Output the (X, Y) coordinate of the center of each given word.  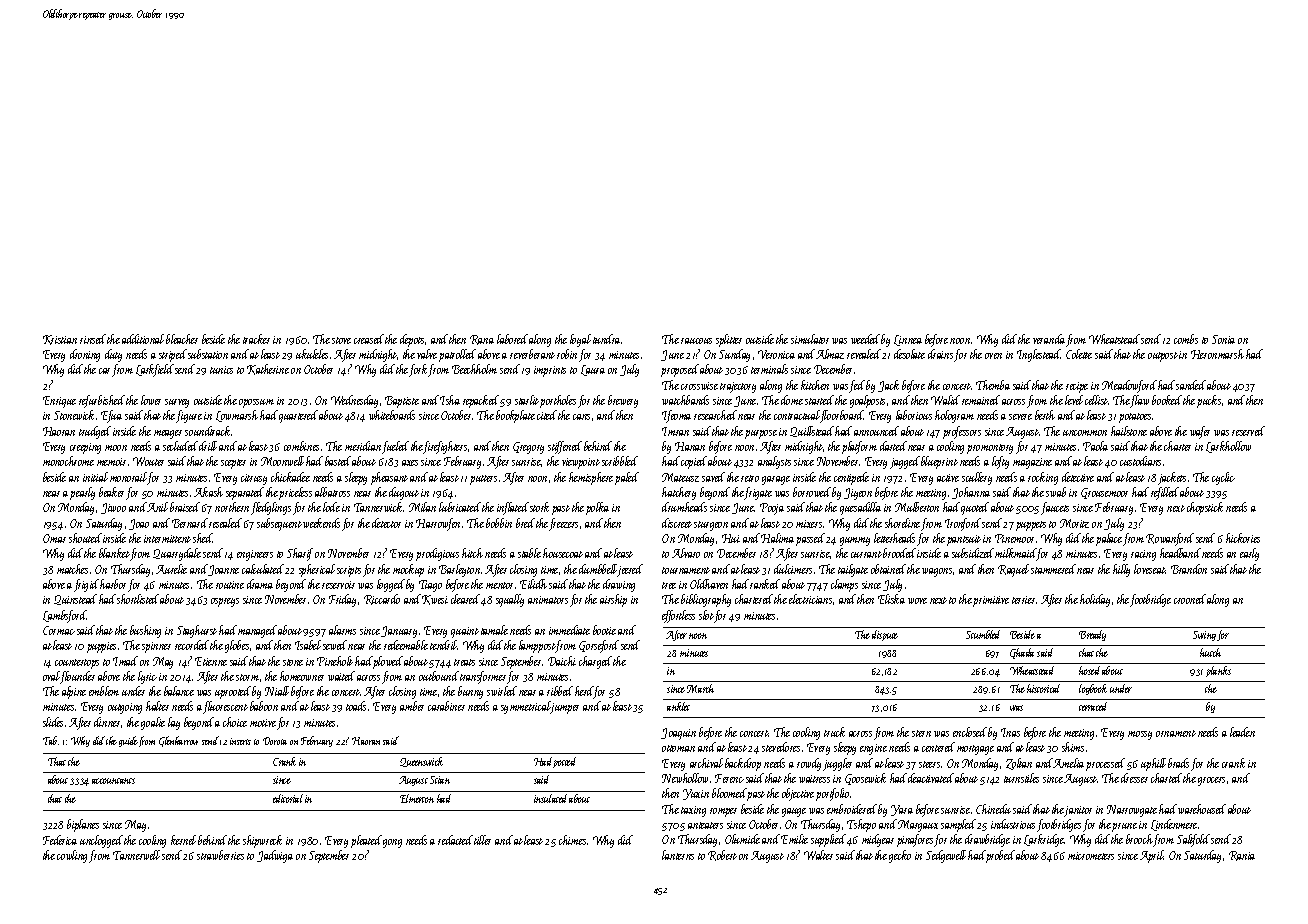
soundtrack (208, 431)
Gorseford (599, 646)
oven (993, 356)
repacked (481, 401)
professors (962, 432)
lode (331, 507)
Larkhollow (1228, 447)
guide (128, 741)
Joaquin (678, 734)
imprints (550, 371)
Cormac (59, 630)
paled (627, 478)
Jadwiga (275, 856)
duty (113, 355)
